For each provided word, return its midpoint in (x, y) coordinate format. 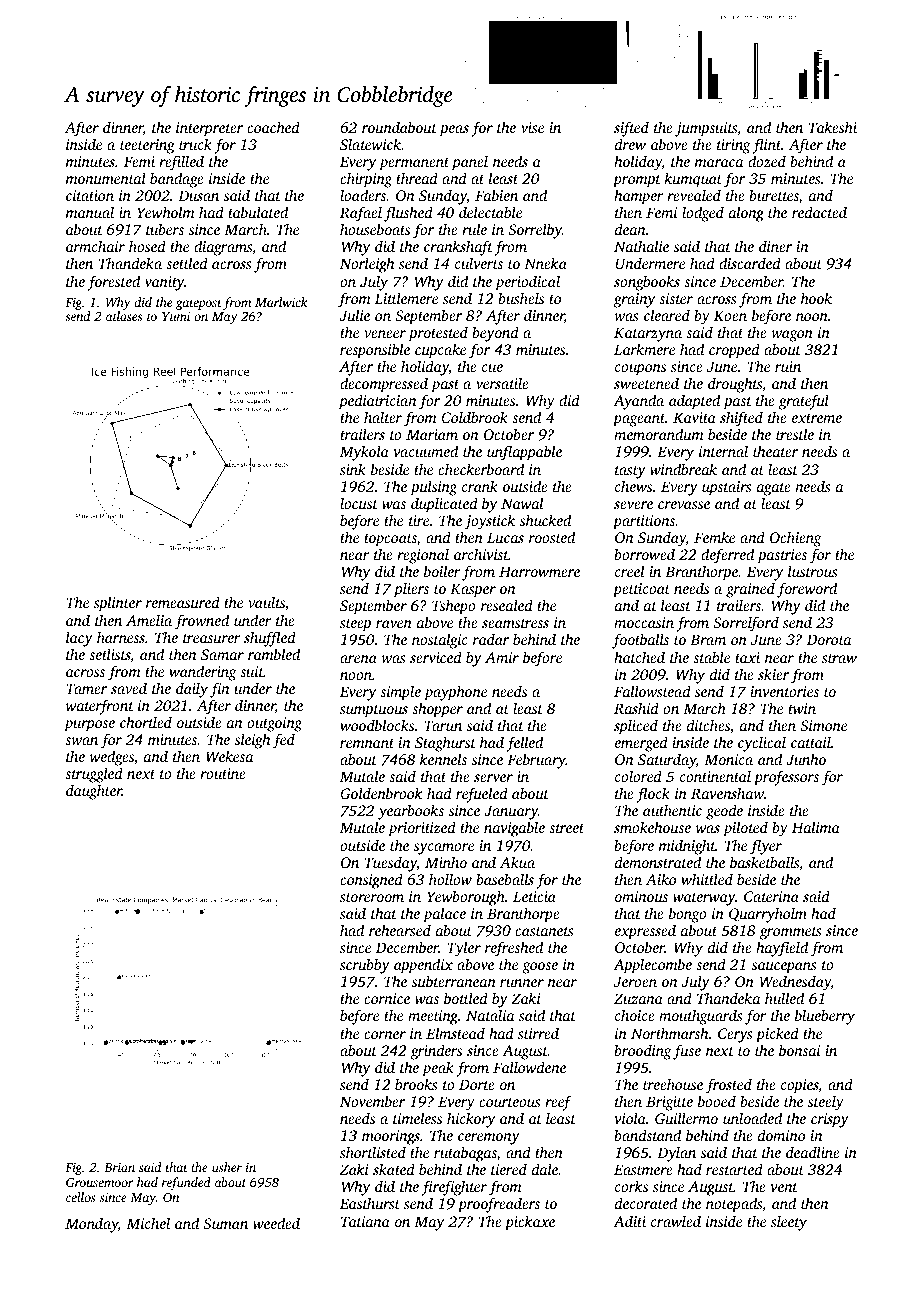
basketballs (764, 862)
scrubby (364, 966)
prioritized (422, 829)
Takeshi (833, 127)
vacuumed (426, 451)
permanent (414, 164)
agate (774, 489)
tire (419, 520)
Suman (225, 1223)
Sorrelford (746, 624)
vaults (266, 602)
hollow (450, 879)
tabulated (258, 212)
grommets (791, 933)
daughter (94, 792)
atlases (124, 316)
